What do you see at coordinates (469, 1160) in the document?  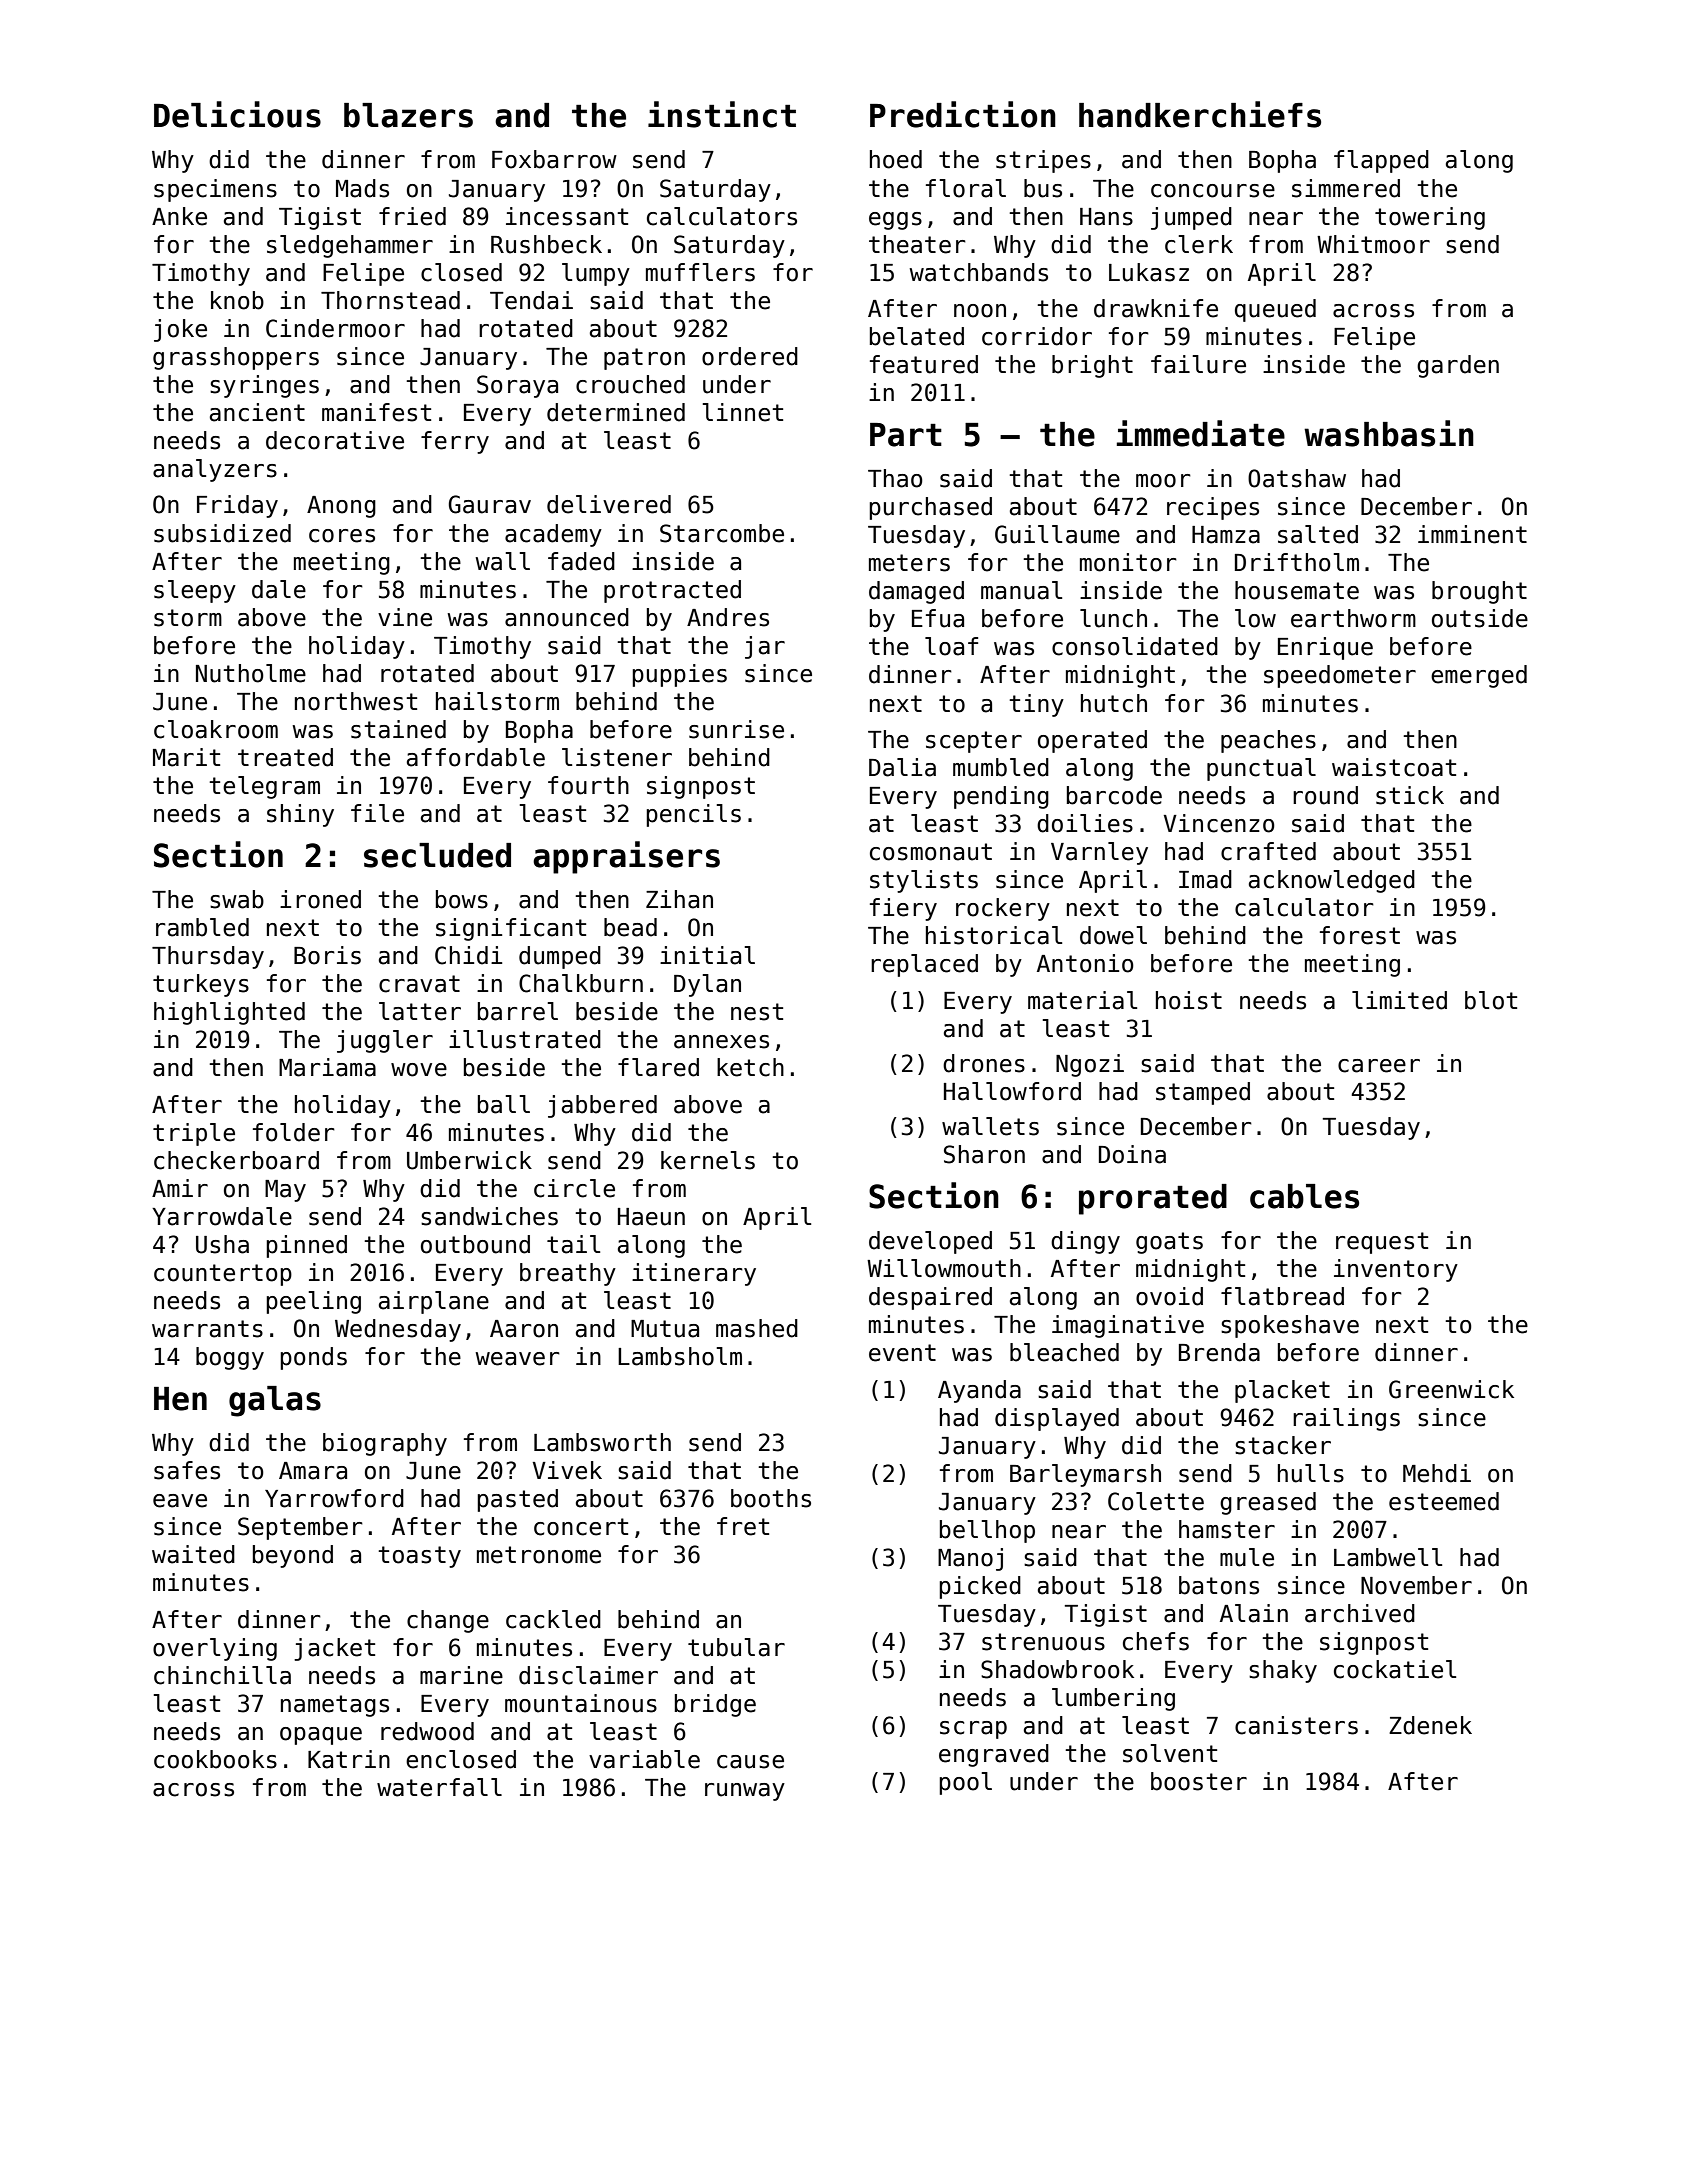 I see `Umberwick` at bounding box center [469, 1160].
